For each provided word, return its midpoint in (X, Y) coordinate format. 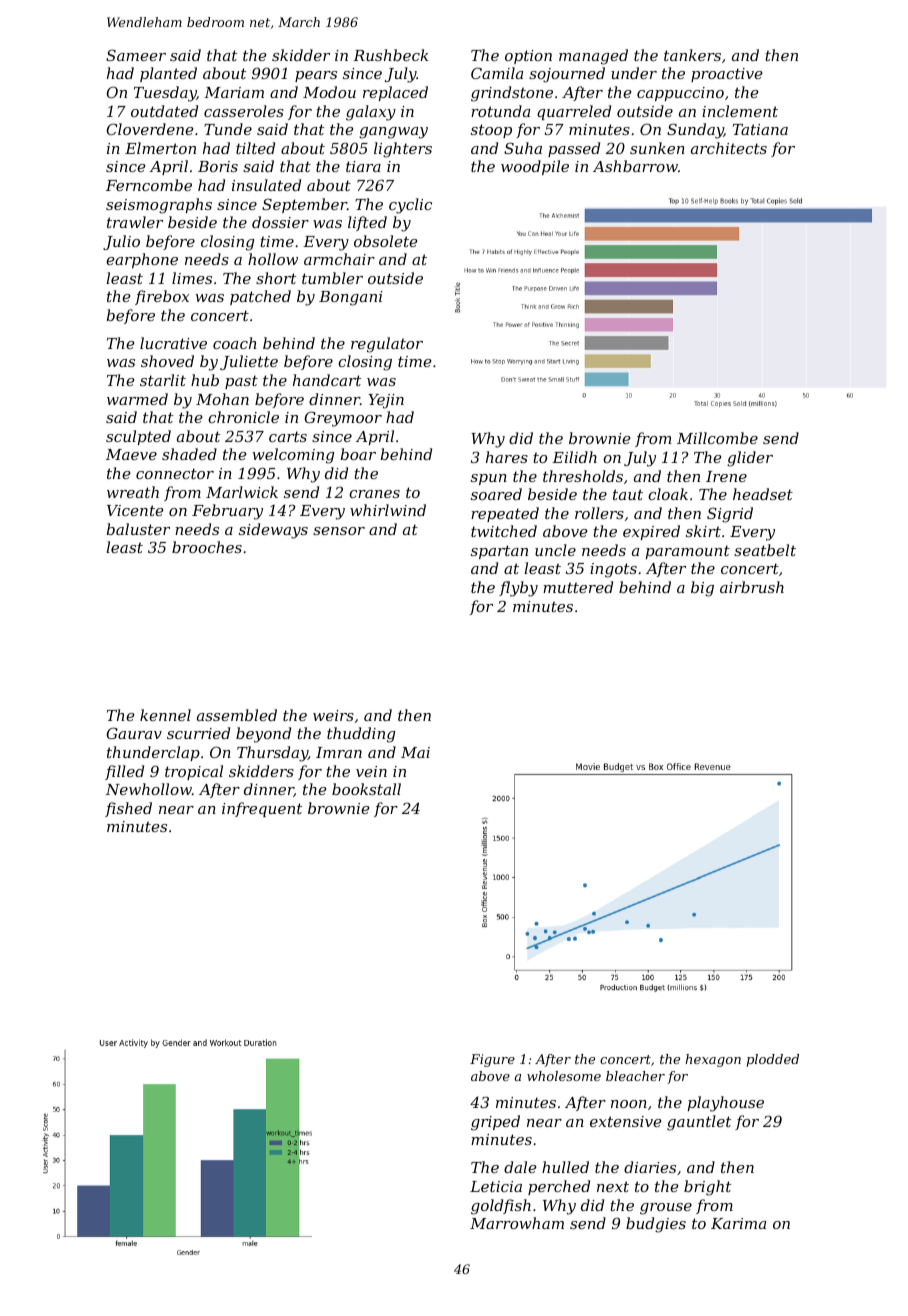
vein (371, 771)
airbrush (752, 587)
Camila (497, 73)
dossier (280, 222)
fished (128, 809)
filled (124, 772)
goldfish (501, 1207)
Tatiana (760, 129)
